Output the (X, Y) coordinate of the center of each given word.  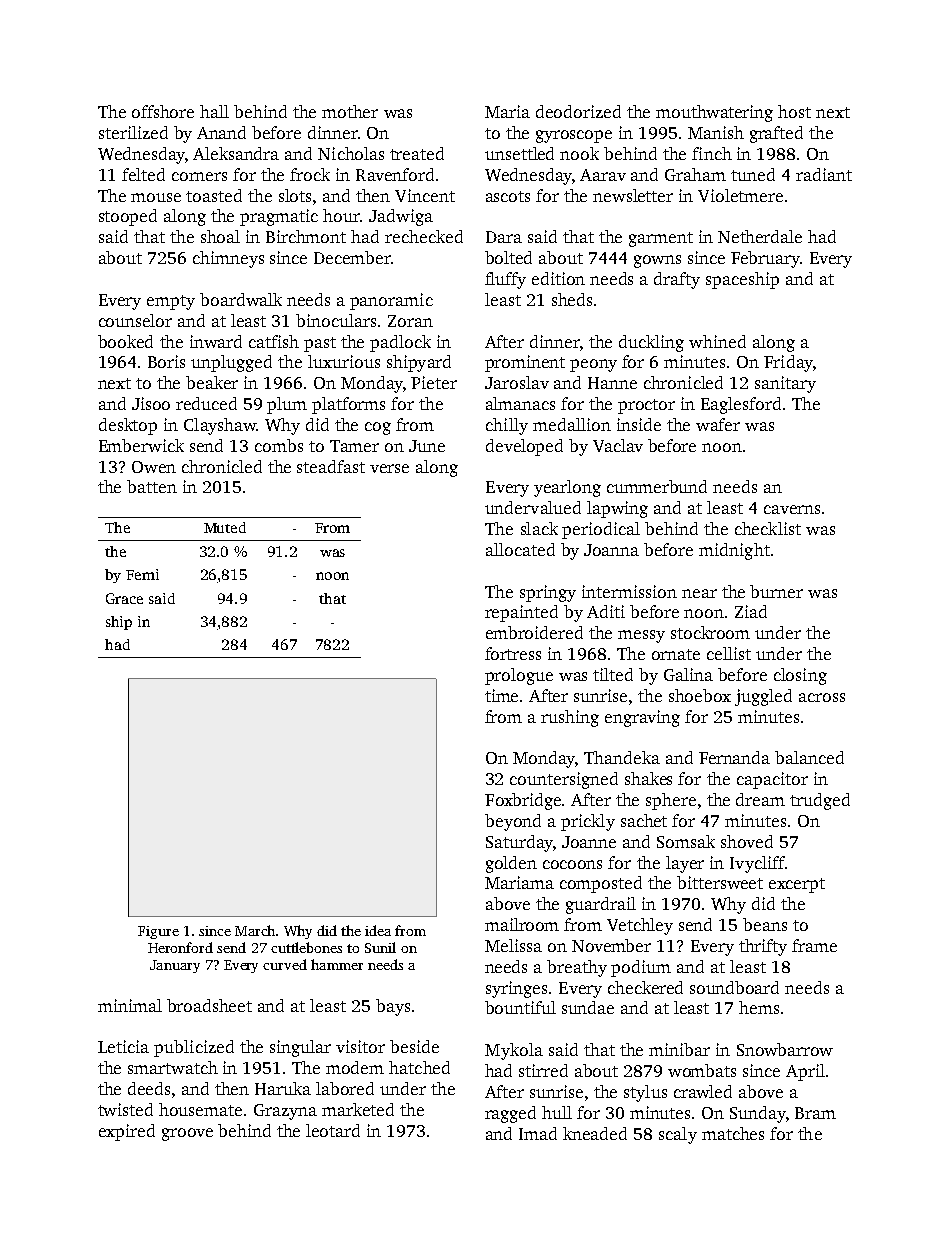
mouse (156, 197)
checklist (768, 528)
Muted (225, 527)
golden (511, 864)
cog (378, 428)
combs (279, 445)
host (794, 111)
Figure (158, 932)
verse (389, 468)
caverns (792, 509)
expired (127, 1132)
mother (350, 111)
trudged (820, 801)
